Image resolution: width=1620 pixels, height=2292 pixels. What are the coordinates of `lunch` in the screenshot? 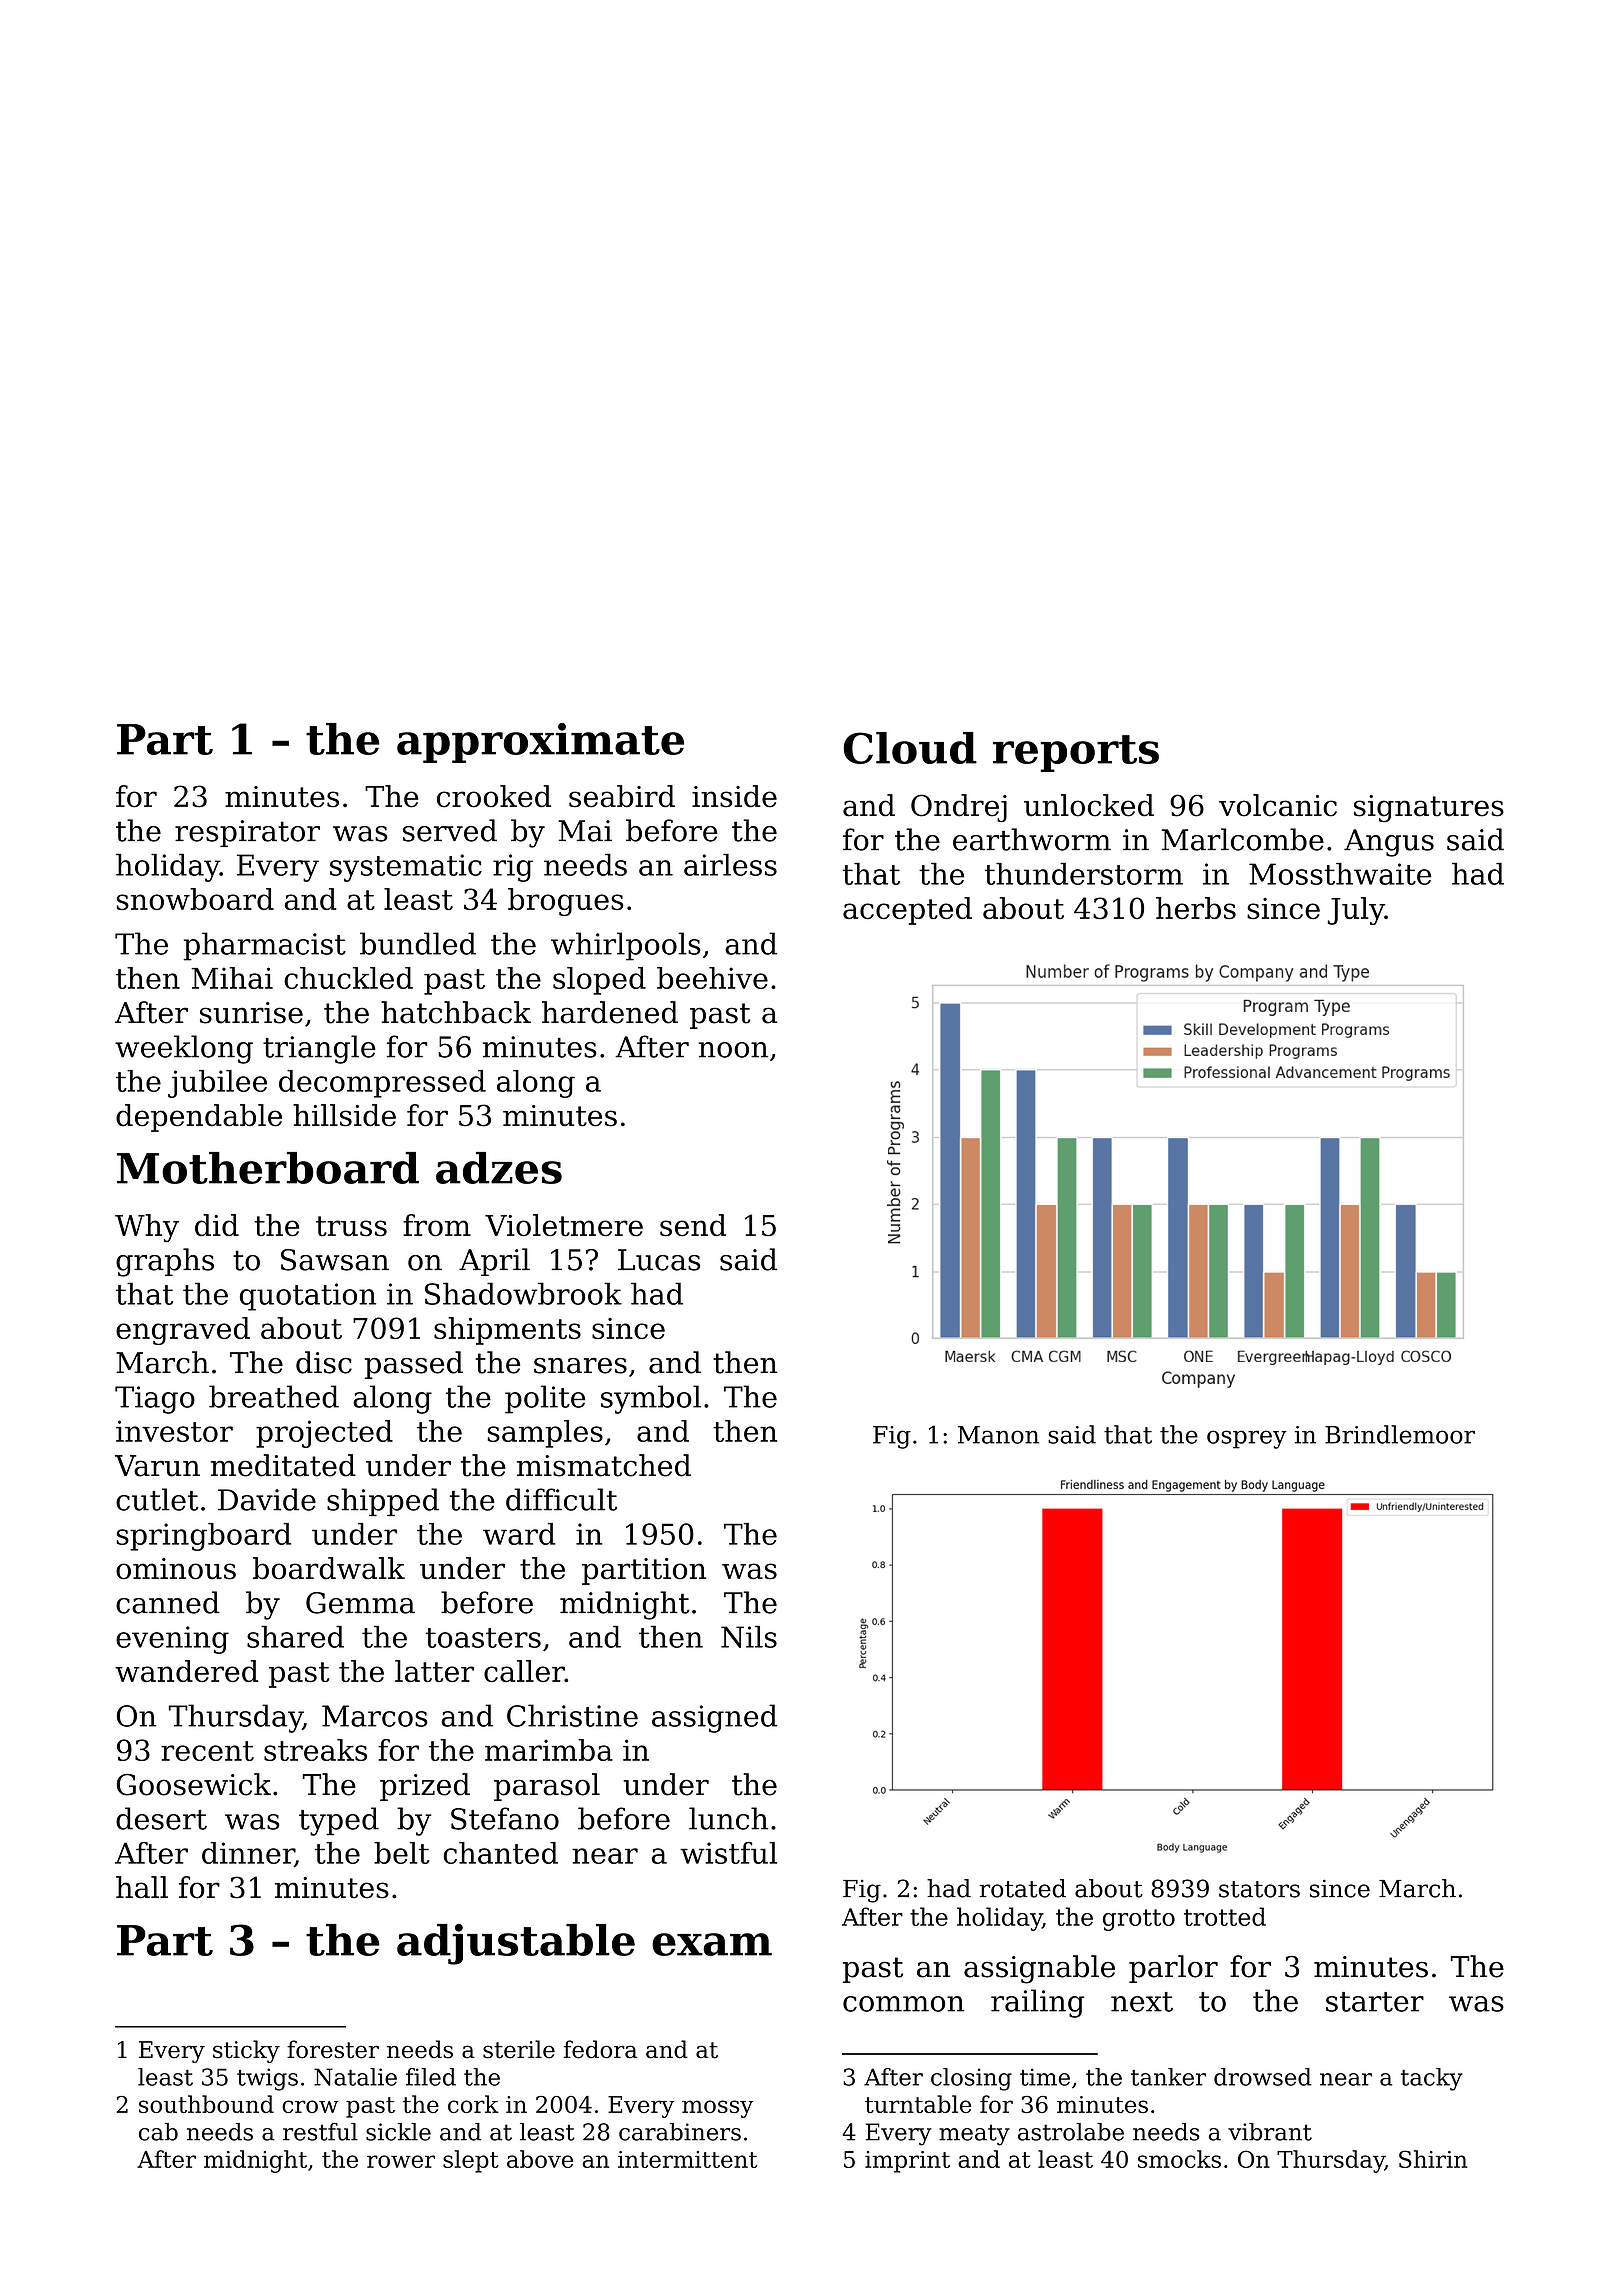 It's located at (728, 1818).
